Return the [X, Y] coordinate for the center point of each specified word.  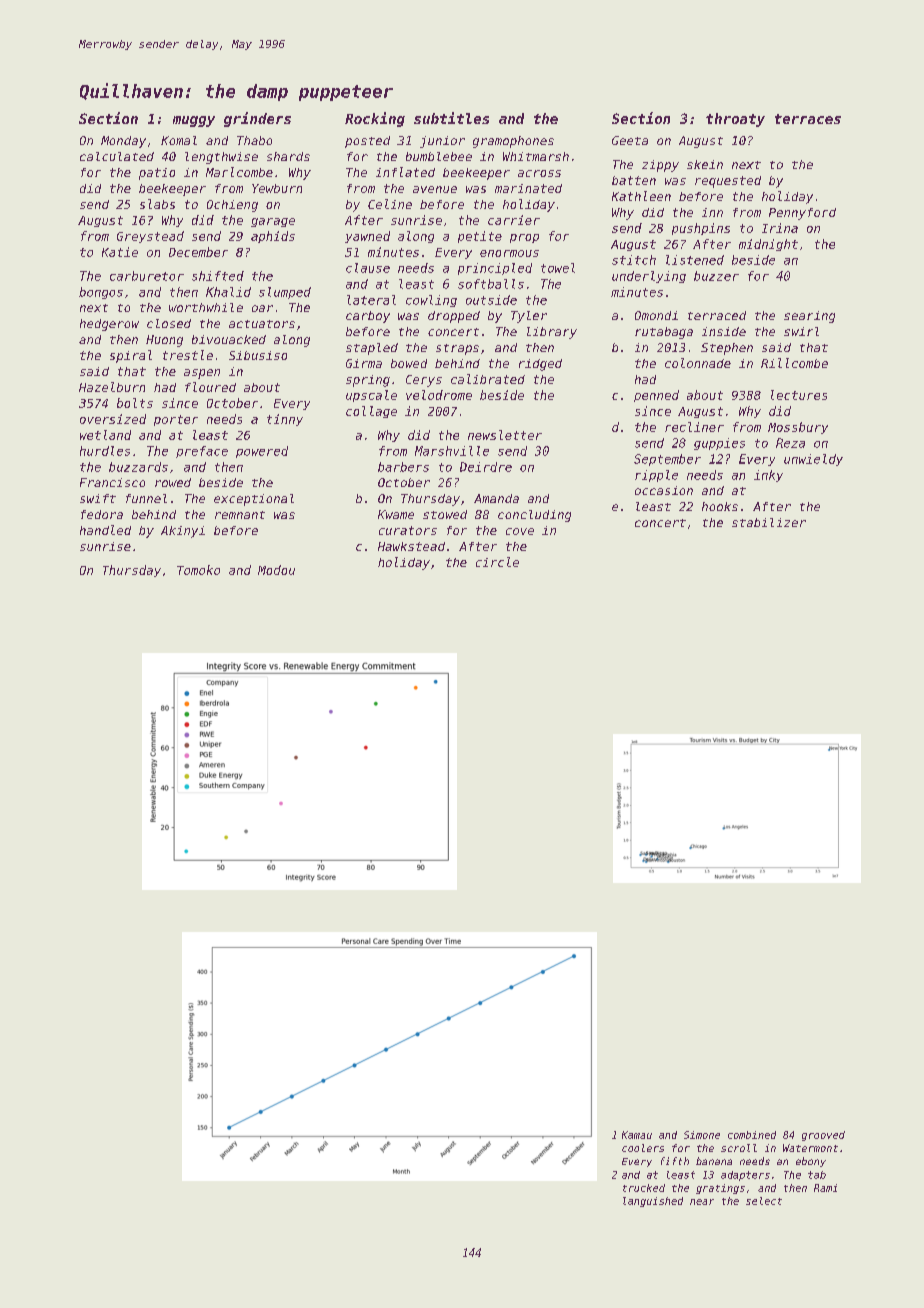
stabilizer [769, 522]
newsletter [505, 435]
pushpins [701, 229]
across [539, 173]
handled [105, 530]
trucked [644, 1188]
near [702, 1202]
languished [653, 1202]
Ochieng [232, 206]
